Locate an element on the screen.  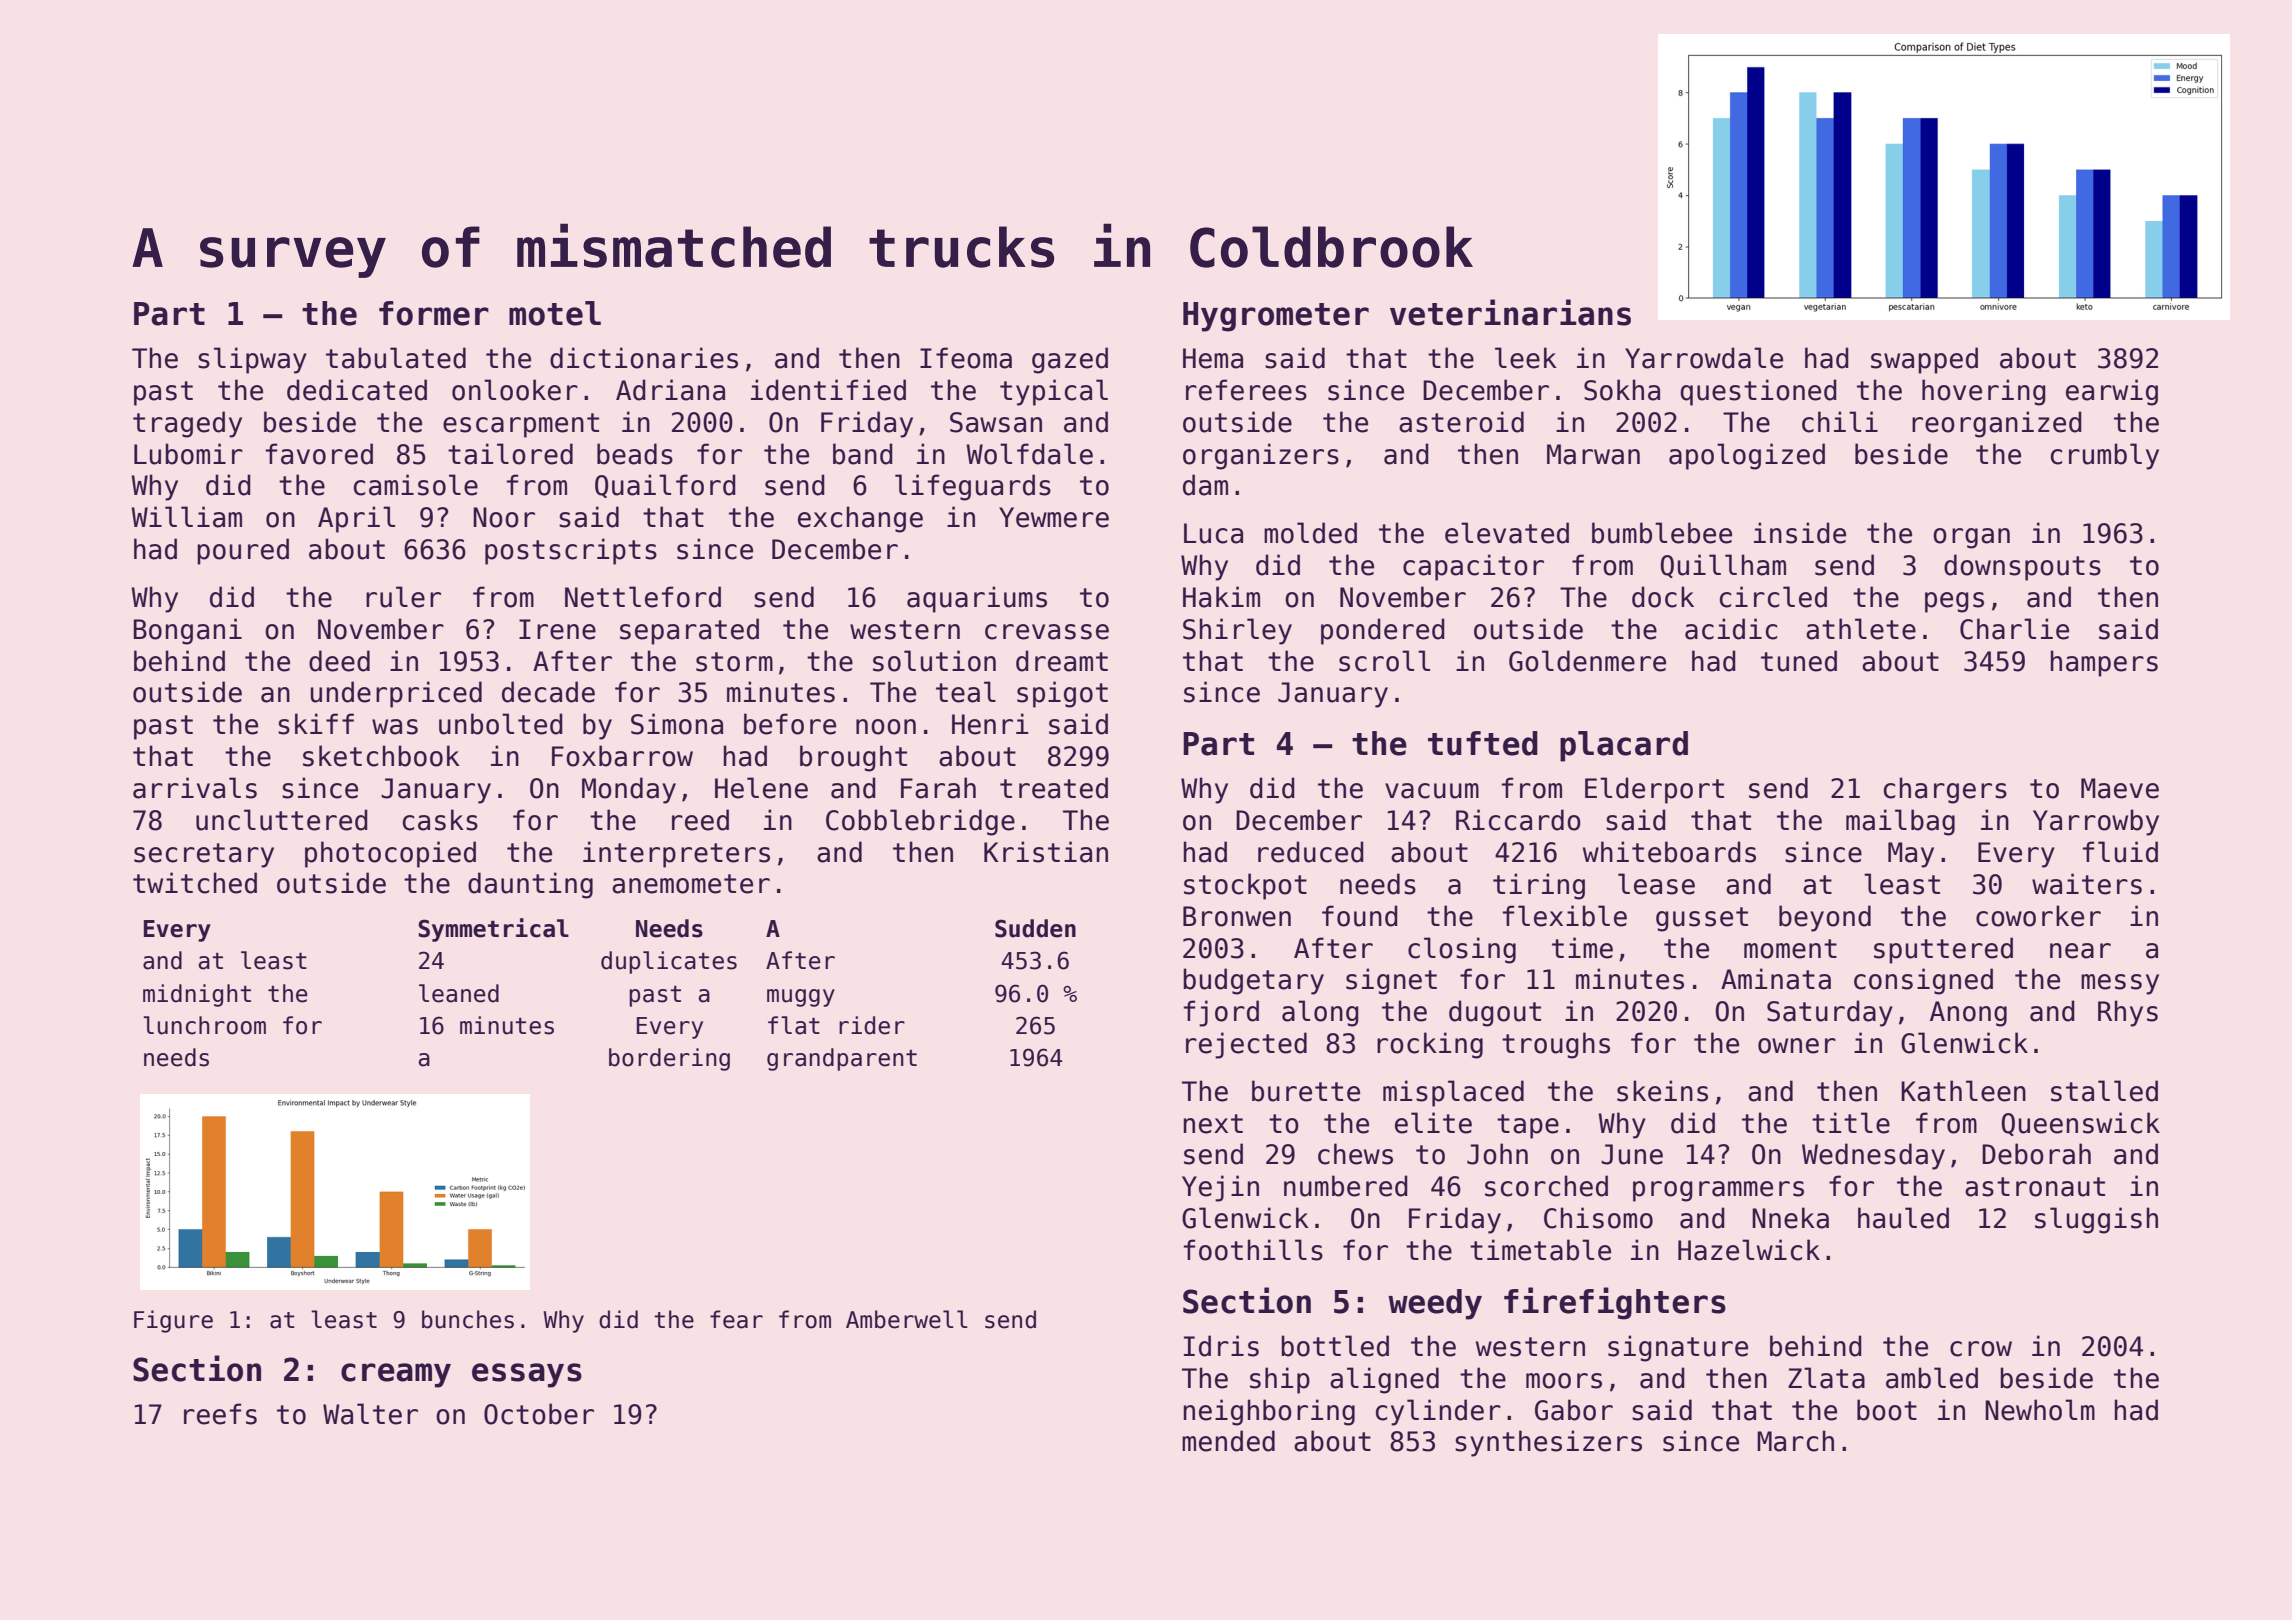
Hygrometer is located at coordinates (1276, 317).
